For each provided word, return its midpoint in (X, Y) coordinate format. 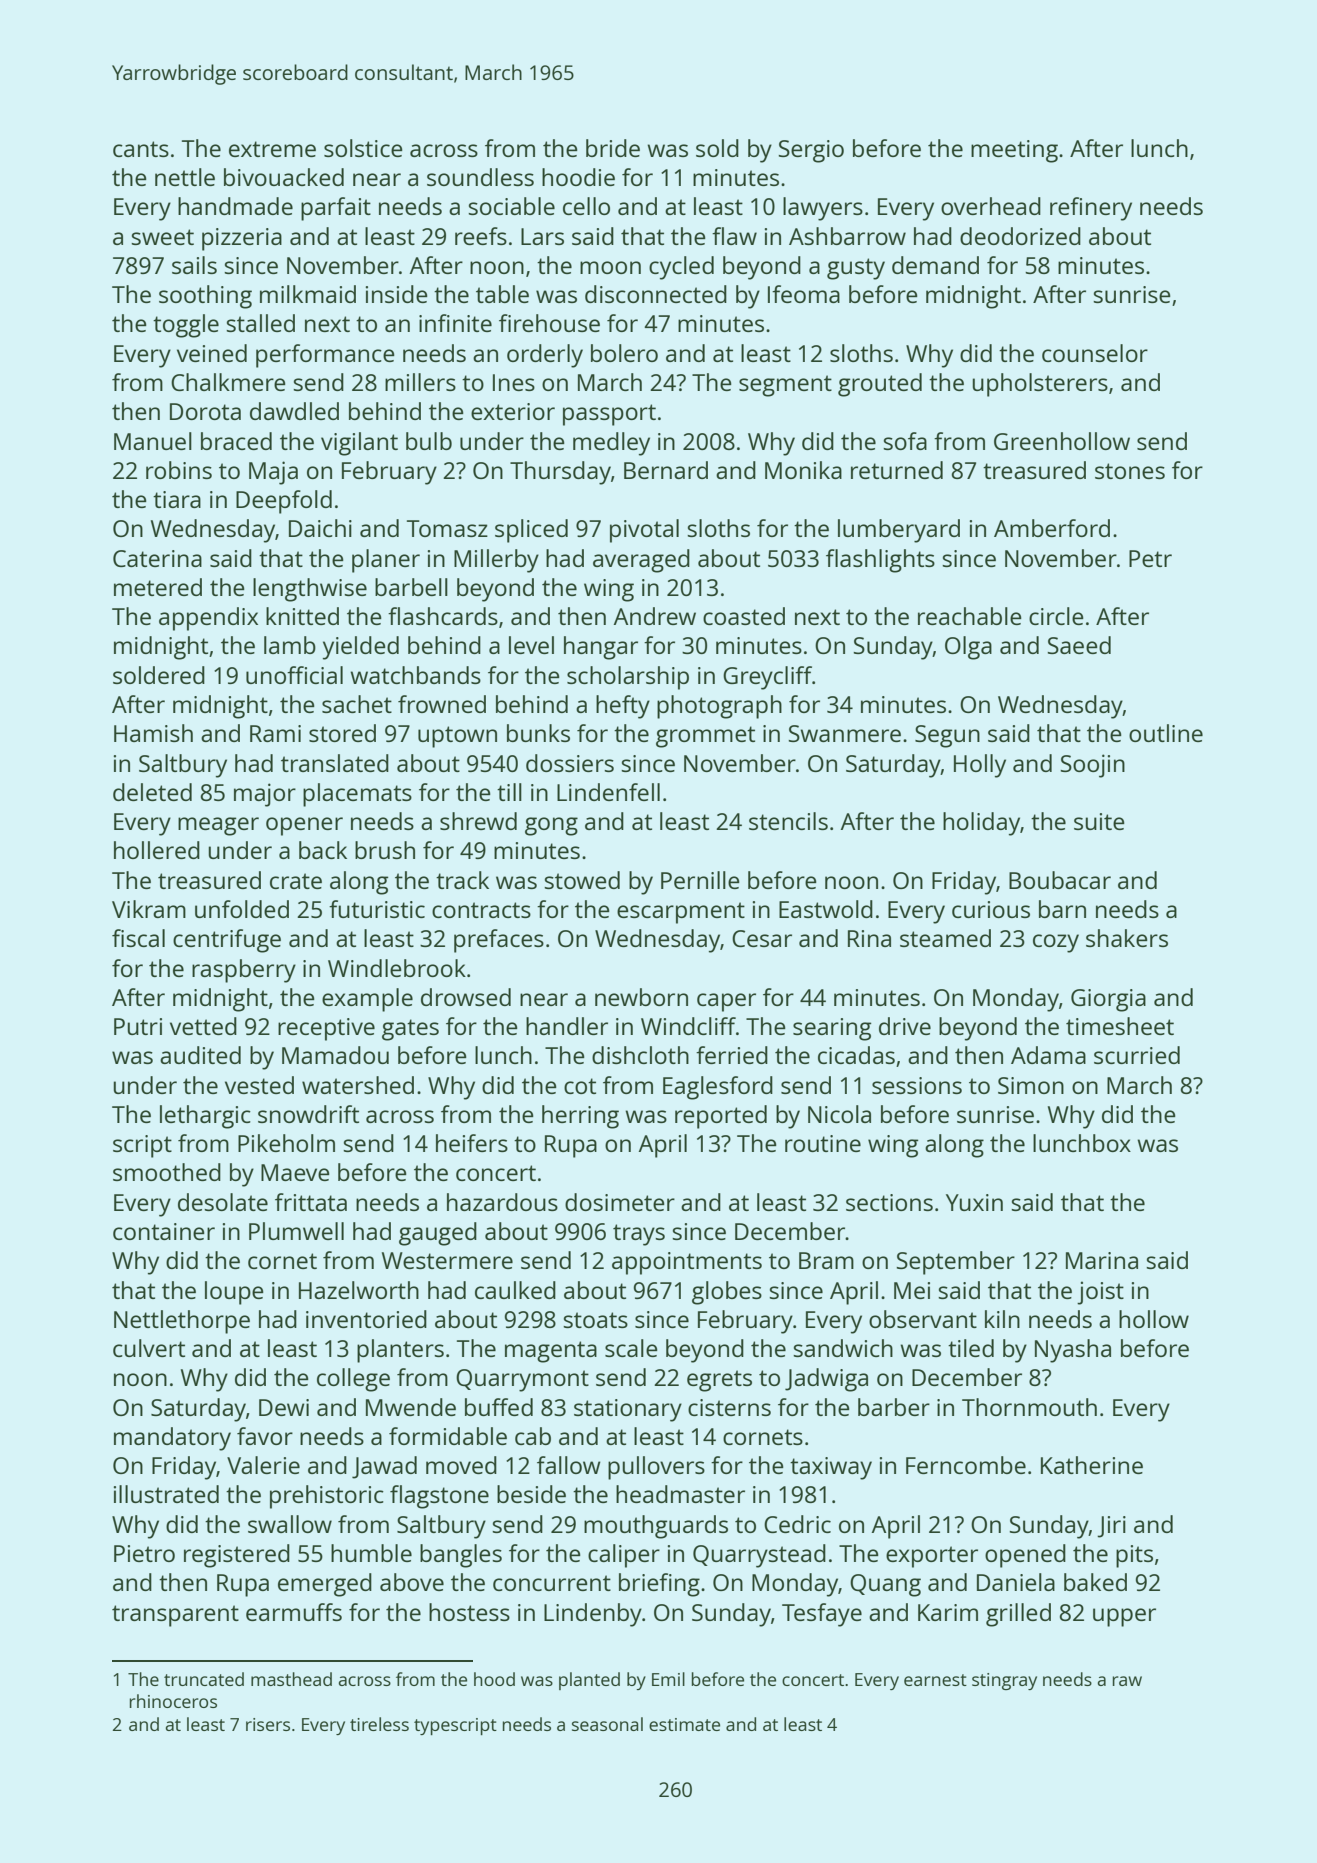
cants (141, 149)
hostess (469, 1612)
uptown (457, 737)
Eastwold (826, 909)
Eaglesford (718, 1088)
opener (304, 826)
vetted (203, 1026)
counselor (1095, 353)
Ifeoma (804, 294)
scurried (1137, 1055)
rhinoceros (173, 1701)
